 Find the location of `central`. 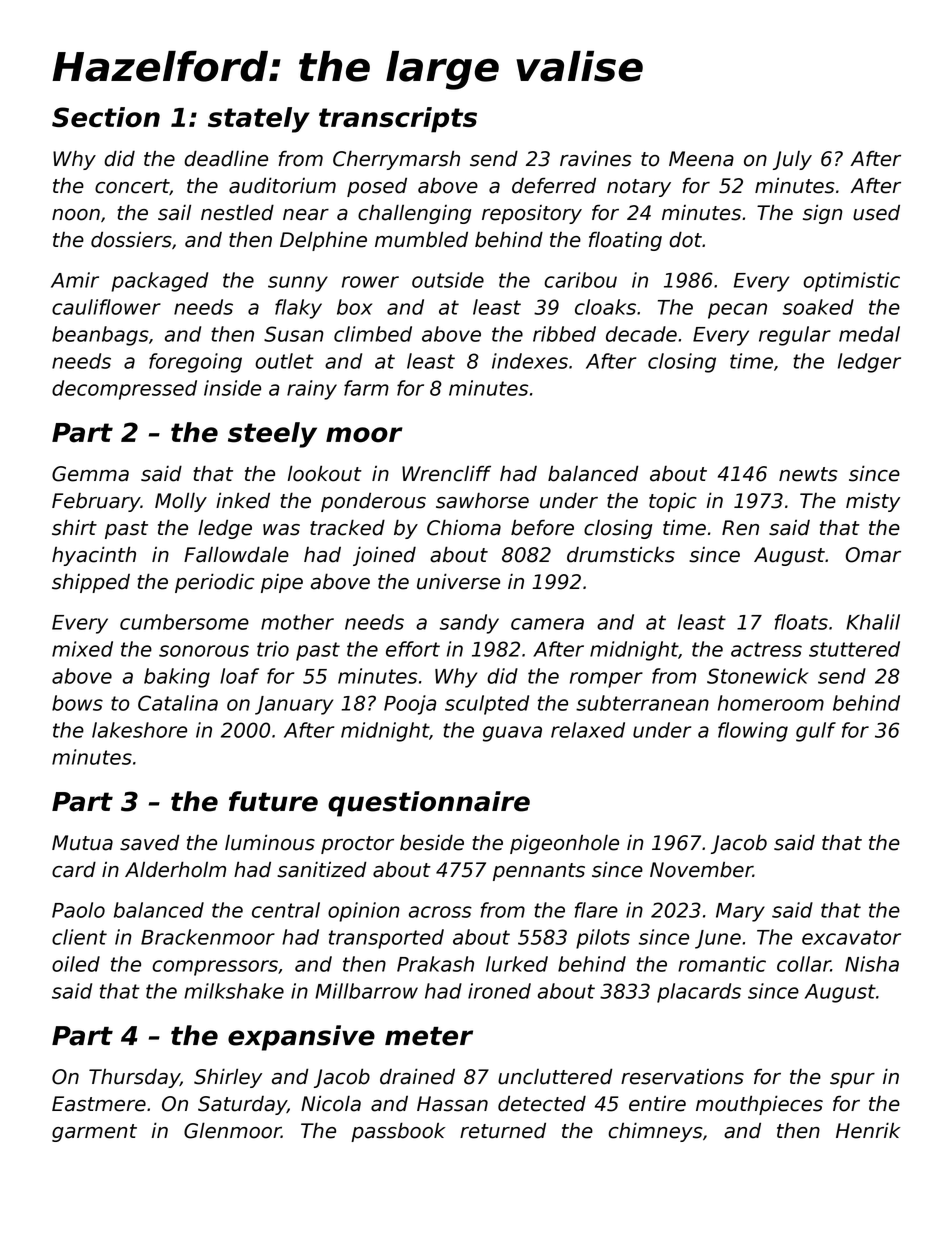

central is located at coordinates (286, 910).
